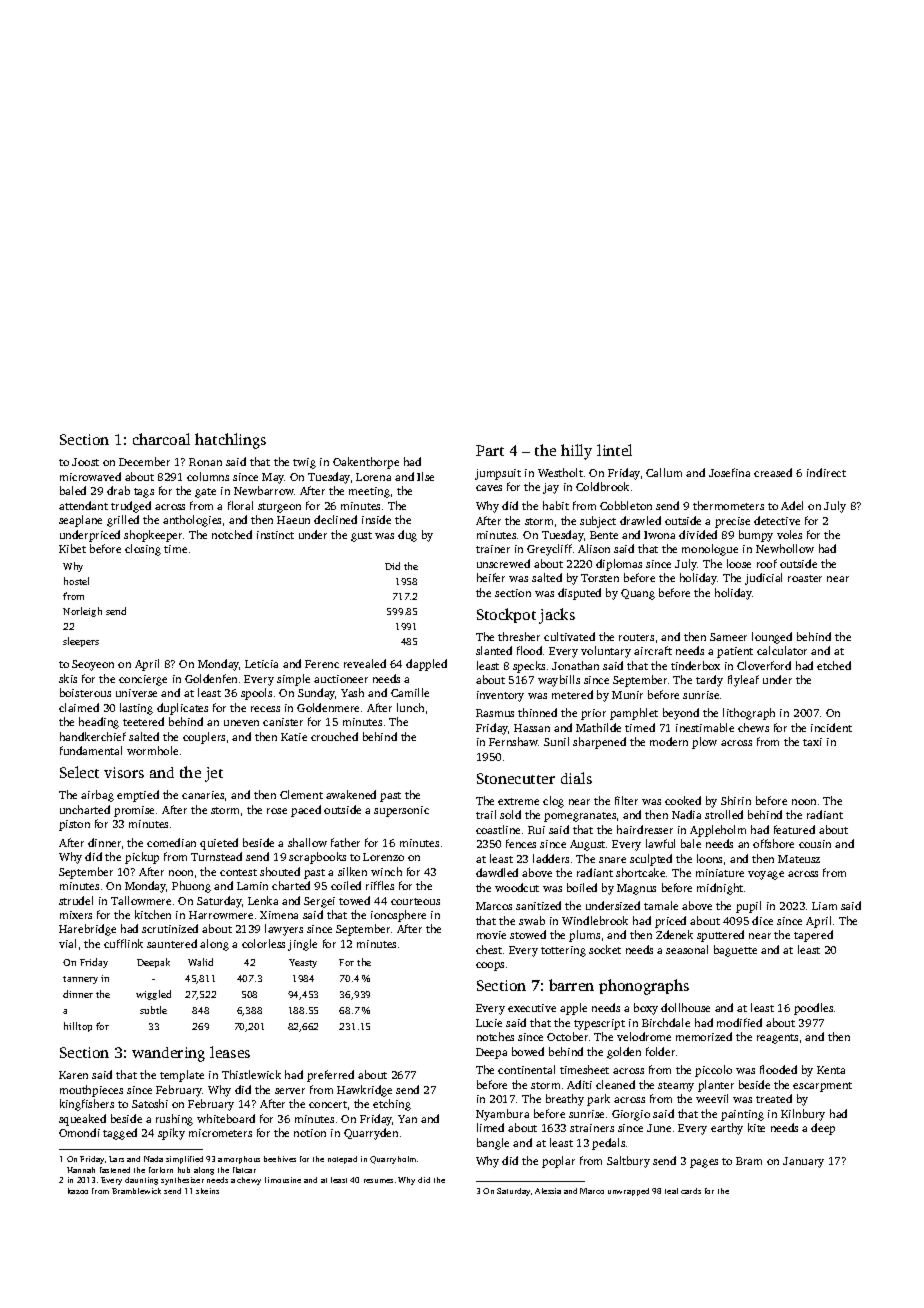 The height and width of the screenshot is (1308, 924). I want to click on shopkeeper, so click(153, 536).
